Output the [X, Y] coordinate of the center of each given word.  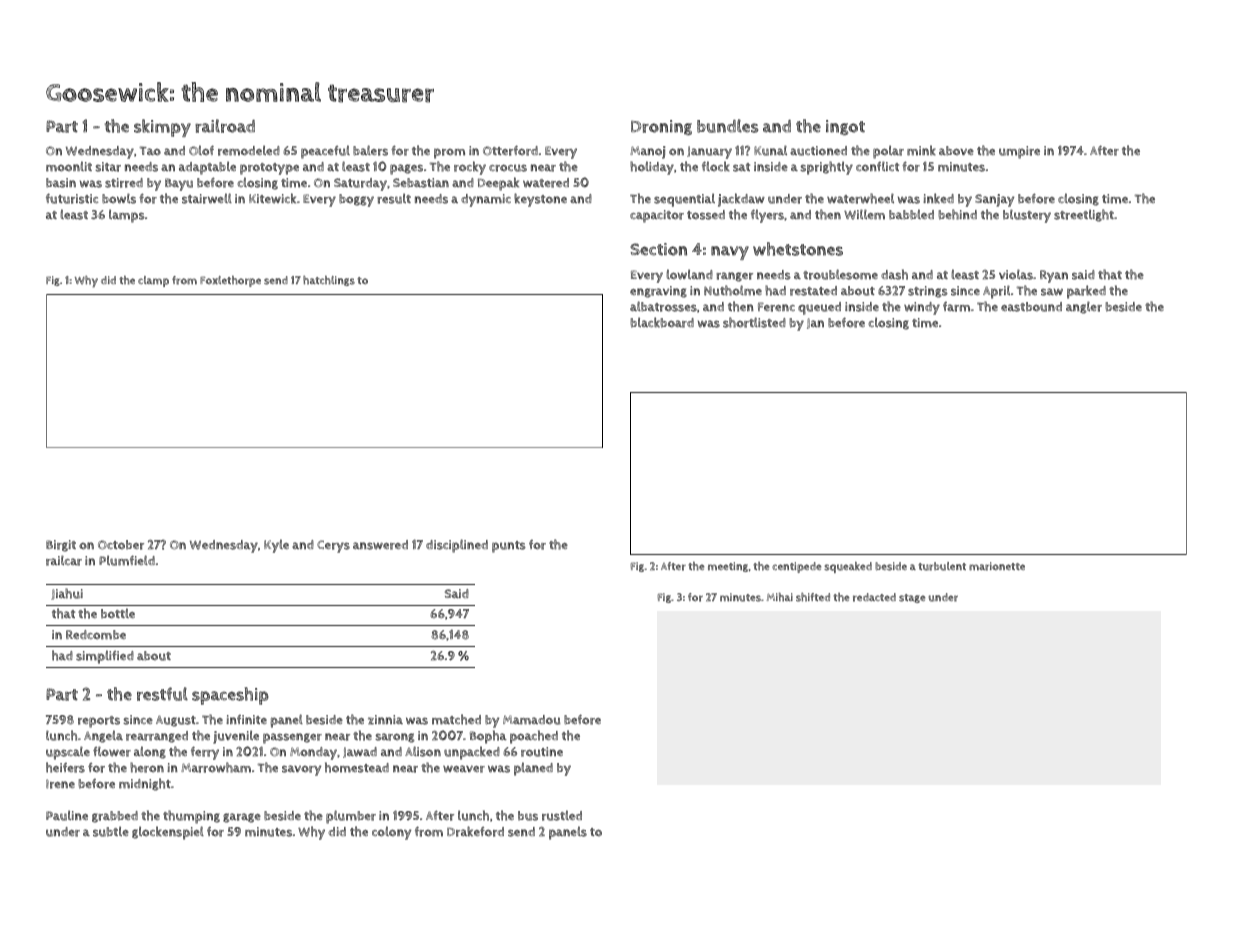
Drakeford [475, 831]
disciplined [457, 546]
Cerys [333, 546]
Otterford [510, 150]
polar [888, 152]
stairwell [207, 198]
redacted [874, 597]
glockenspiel [168, 833]
